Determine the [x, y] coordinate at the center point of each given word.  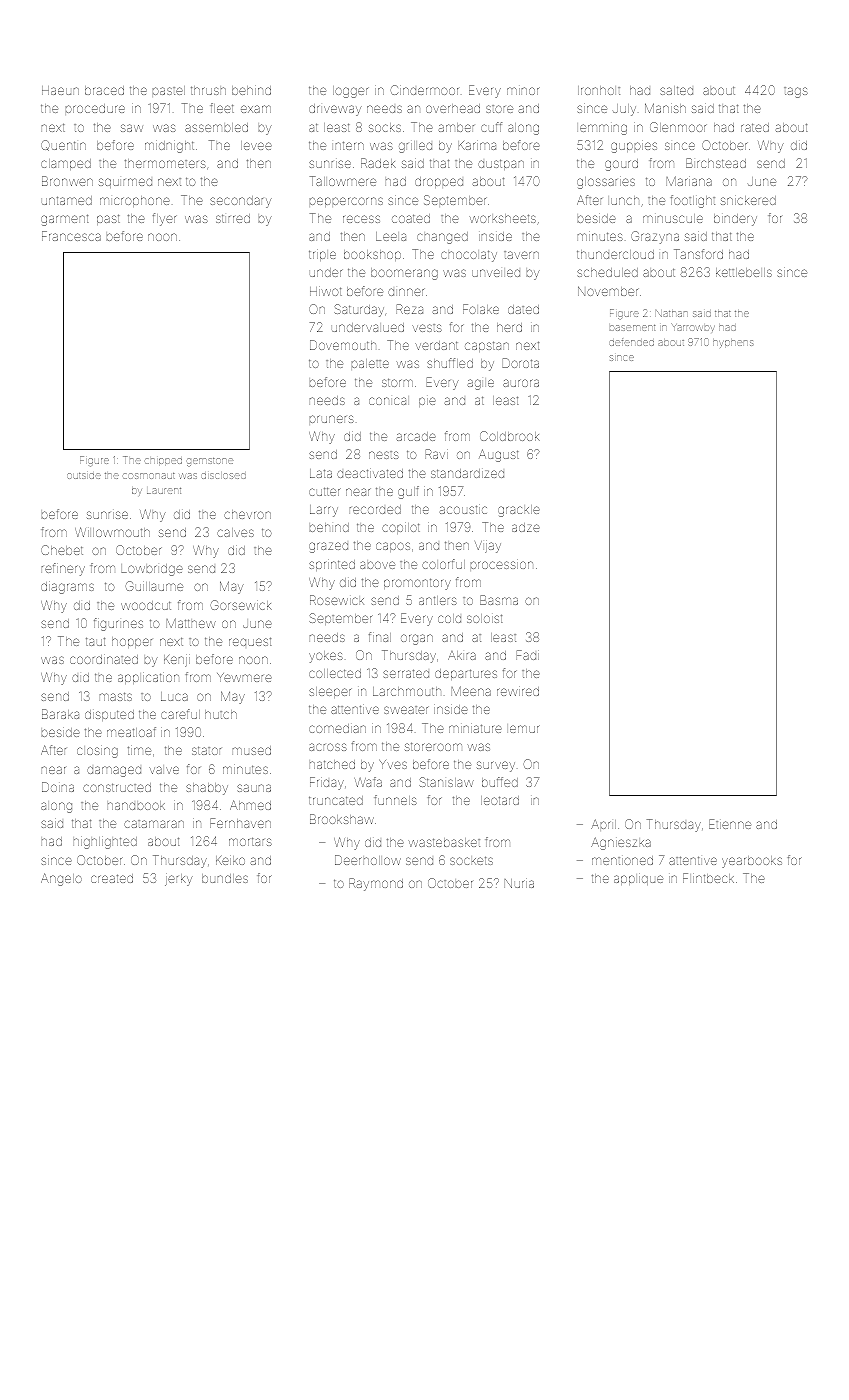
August [499, 455]
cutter [324, 491]
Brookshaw [342, 819]
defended [632, 342]
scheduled [607, 272]
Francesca [71, 236]
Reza [409, 309]
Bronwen [67, 181]
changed [442, 238]
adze [526, 527]
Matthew [191, 623]
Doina [58, 787]
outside [84, 475]
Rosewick [337, 600]
